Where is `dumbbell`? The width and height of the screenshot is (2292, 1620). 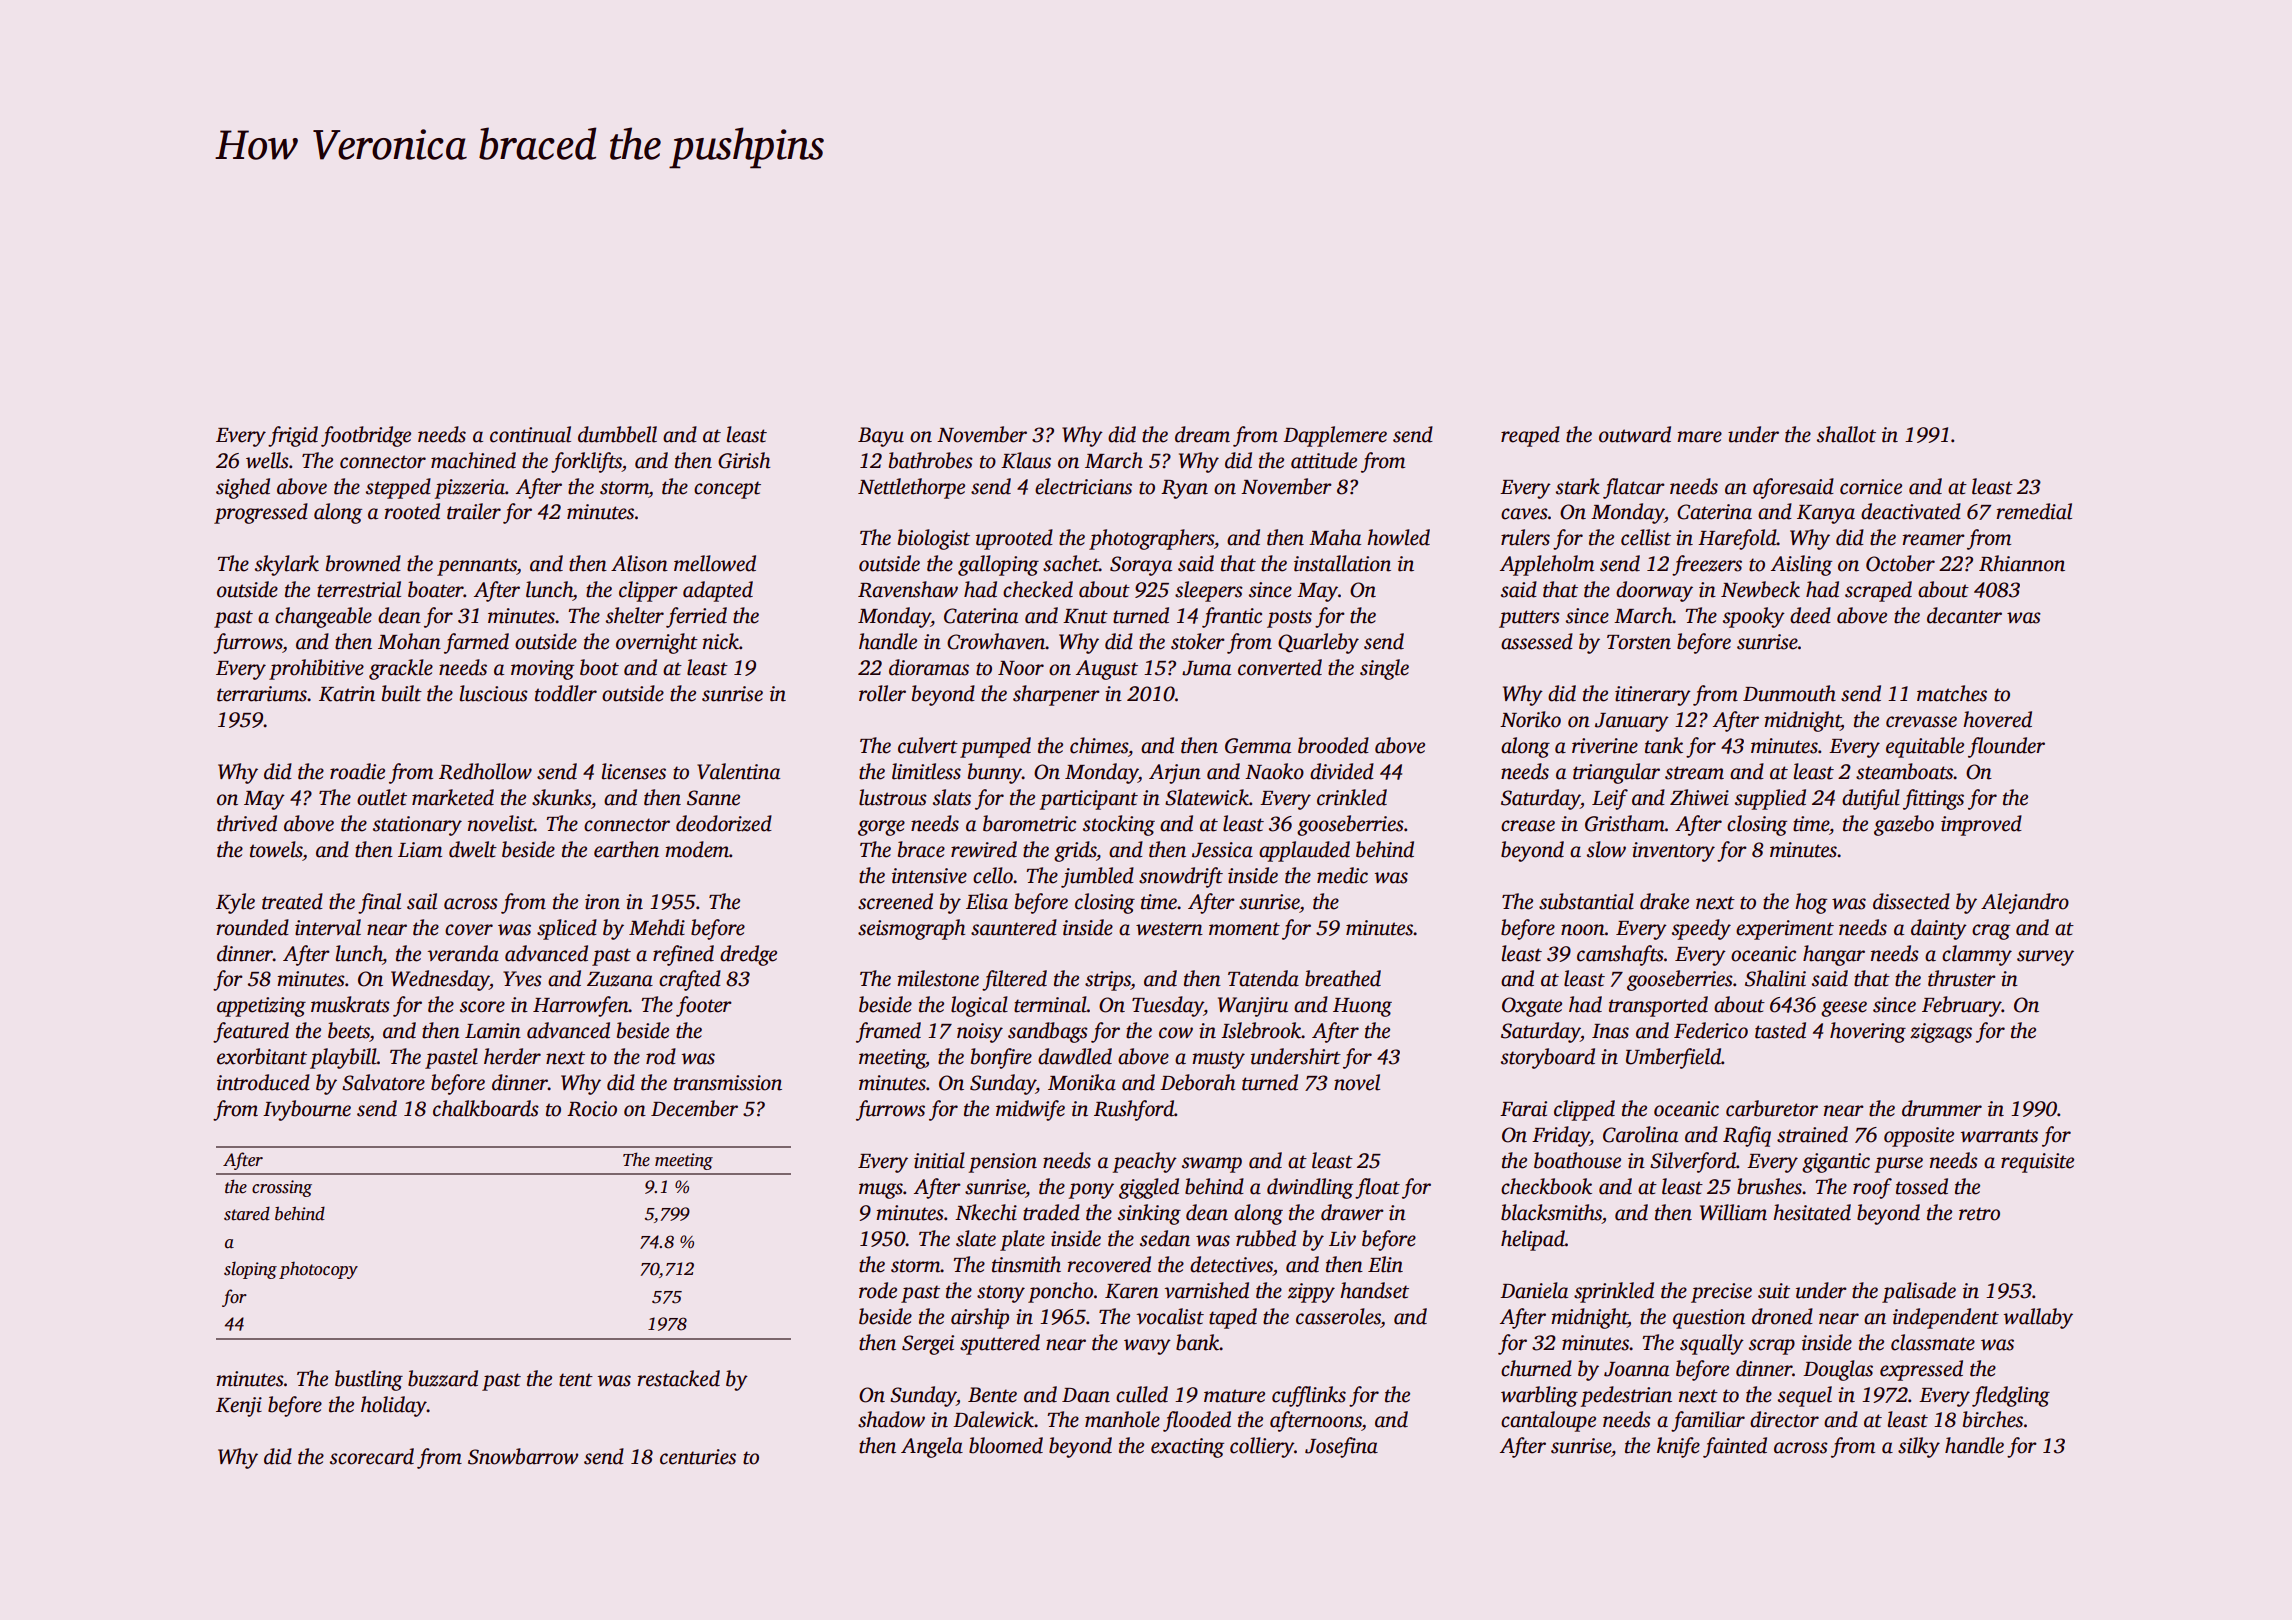 dumbbell is located at coordinates (617, 434).
